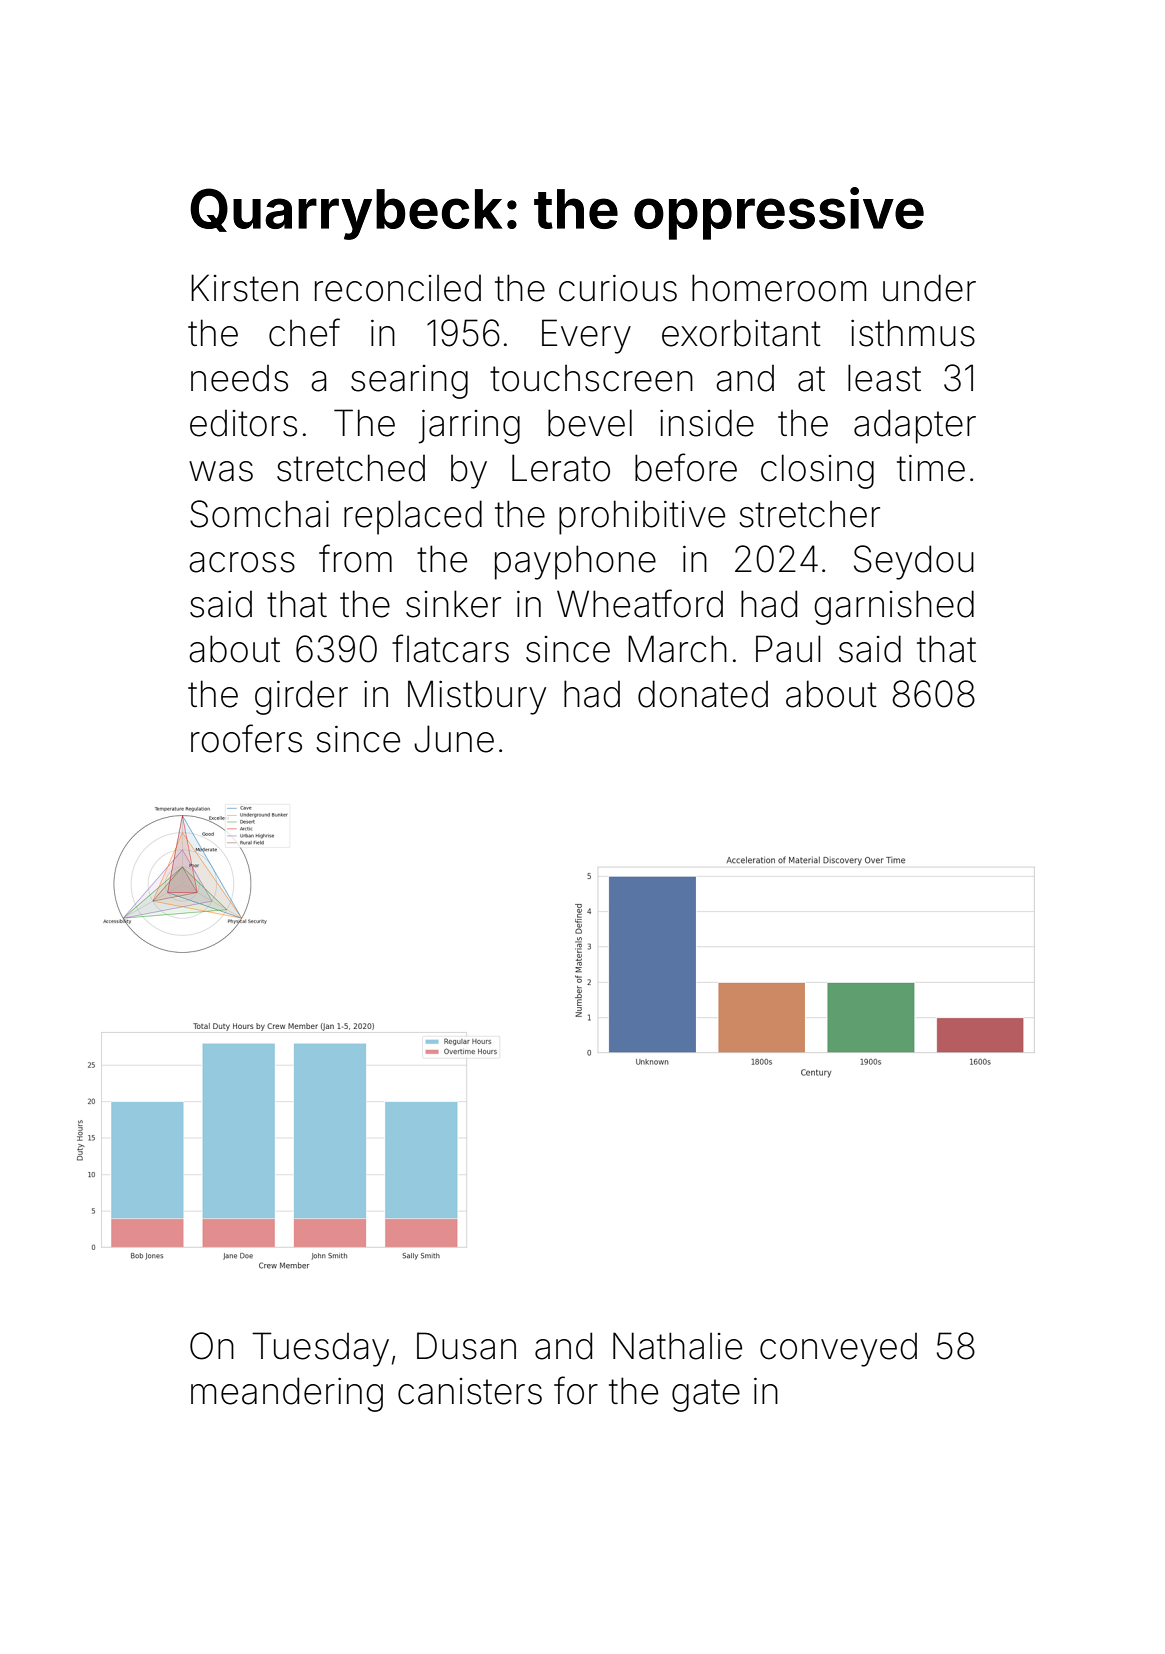 This document has height=1654, width=1165. What do you see at coordinates (477, 697) in the document?
I see `Mistbury` at bounding box center [477, 697].
